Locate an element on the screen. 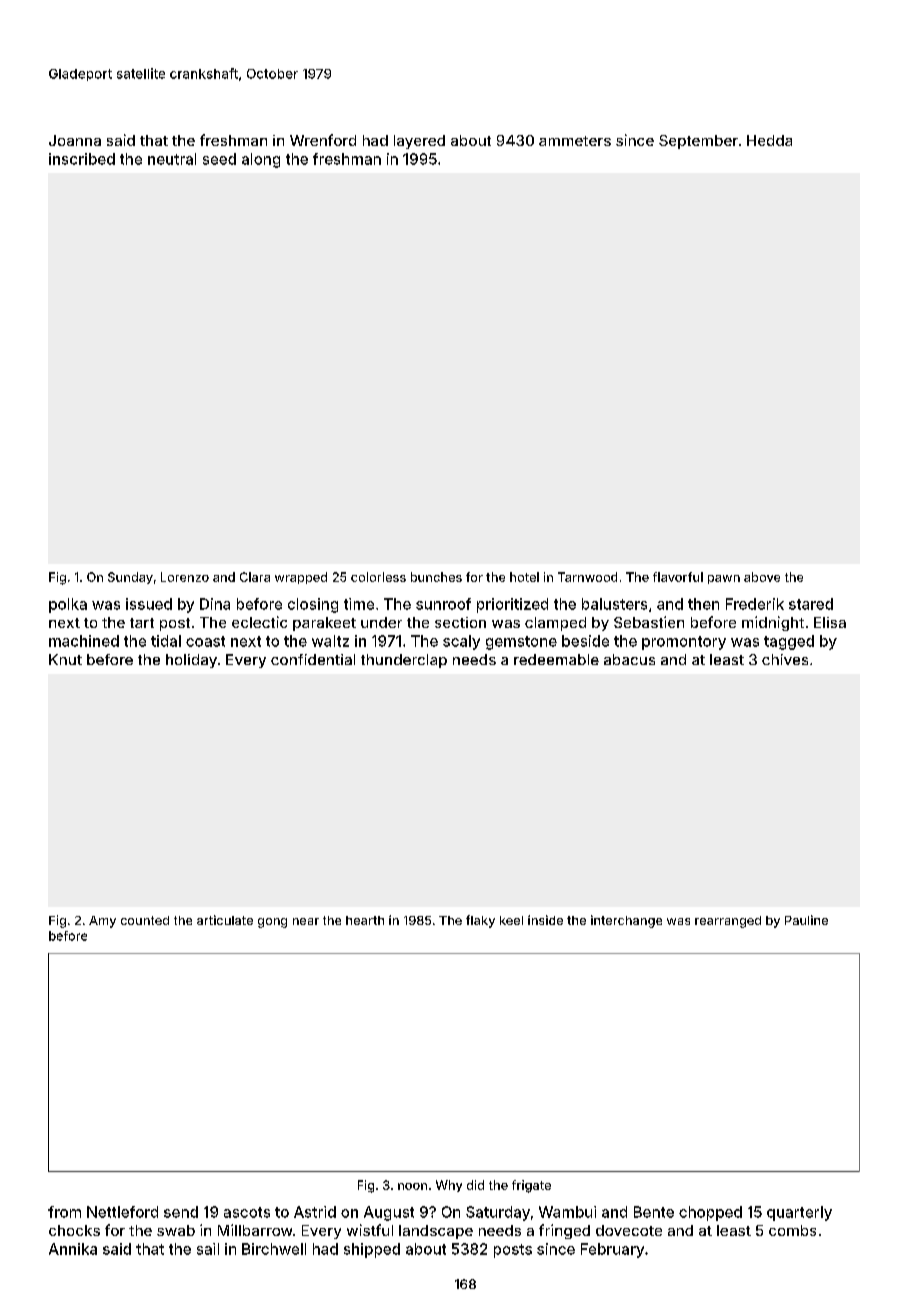 This screenshot has height=1316, width=908. September is located at coordinates (698, 142).
